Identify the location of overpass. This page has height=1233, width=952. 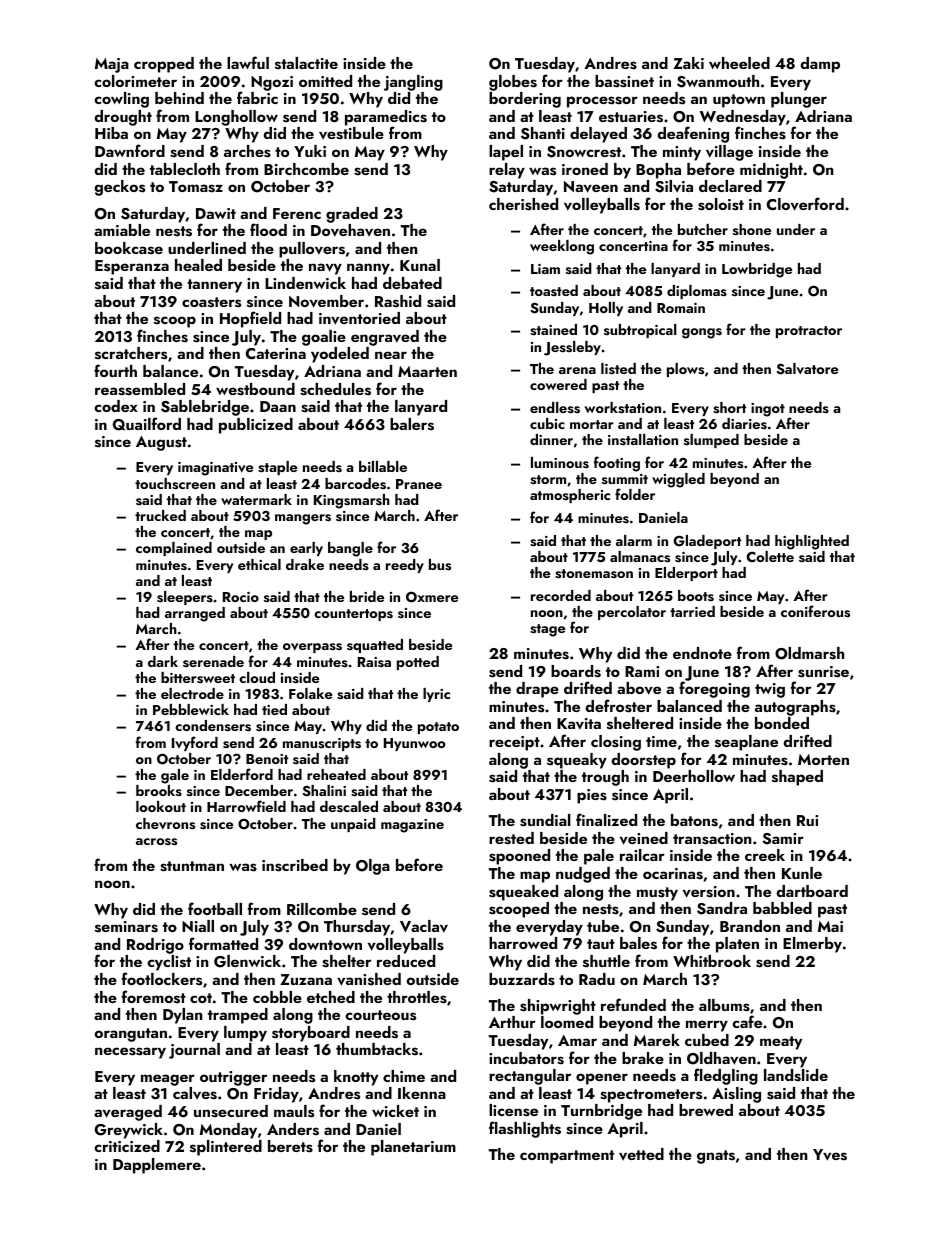
(312, 648).
